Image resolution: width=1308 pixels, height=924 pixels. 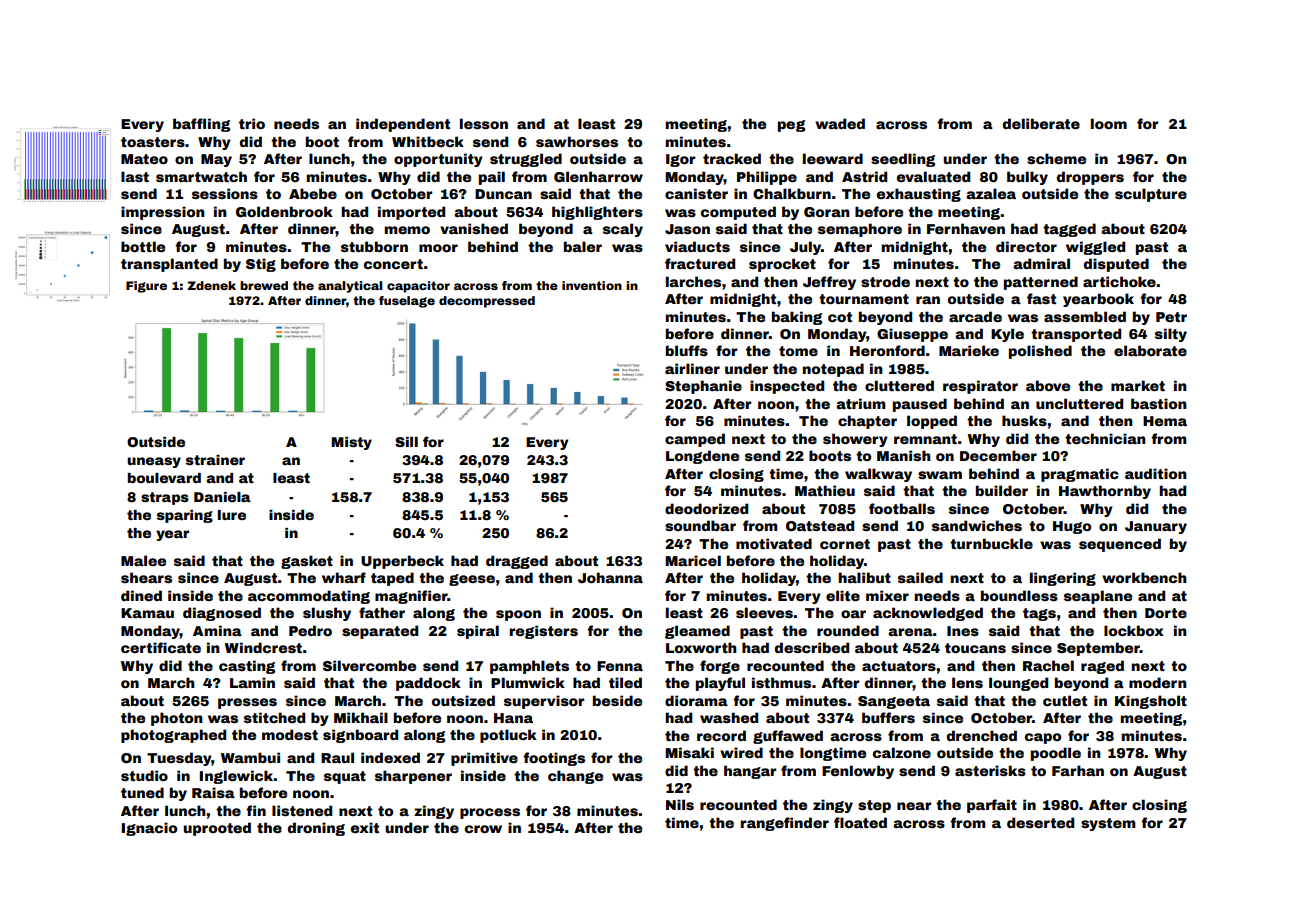 I want to click on Stig, so click(x=261, y=265).
